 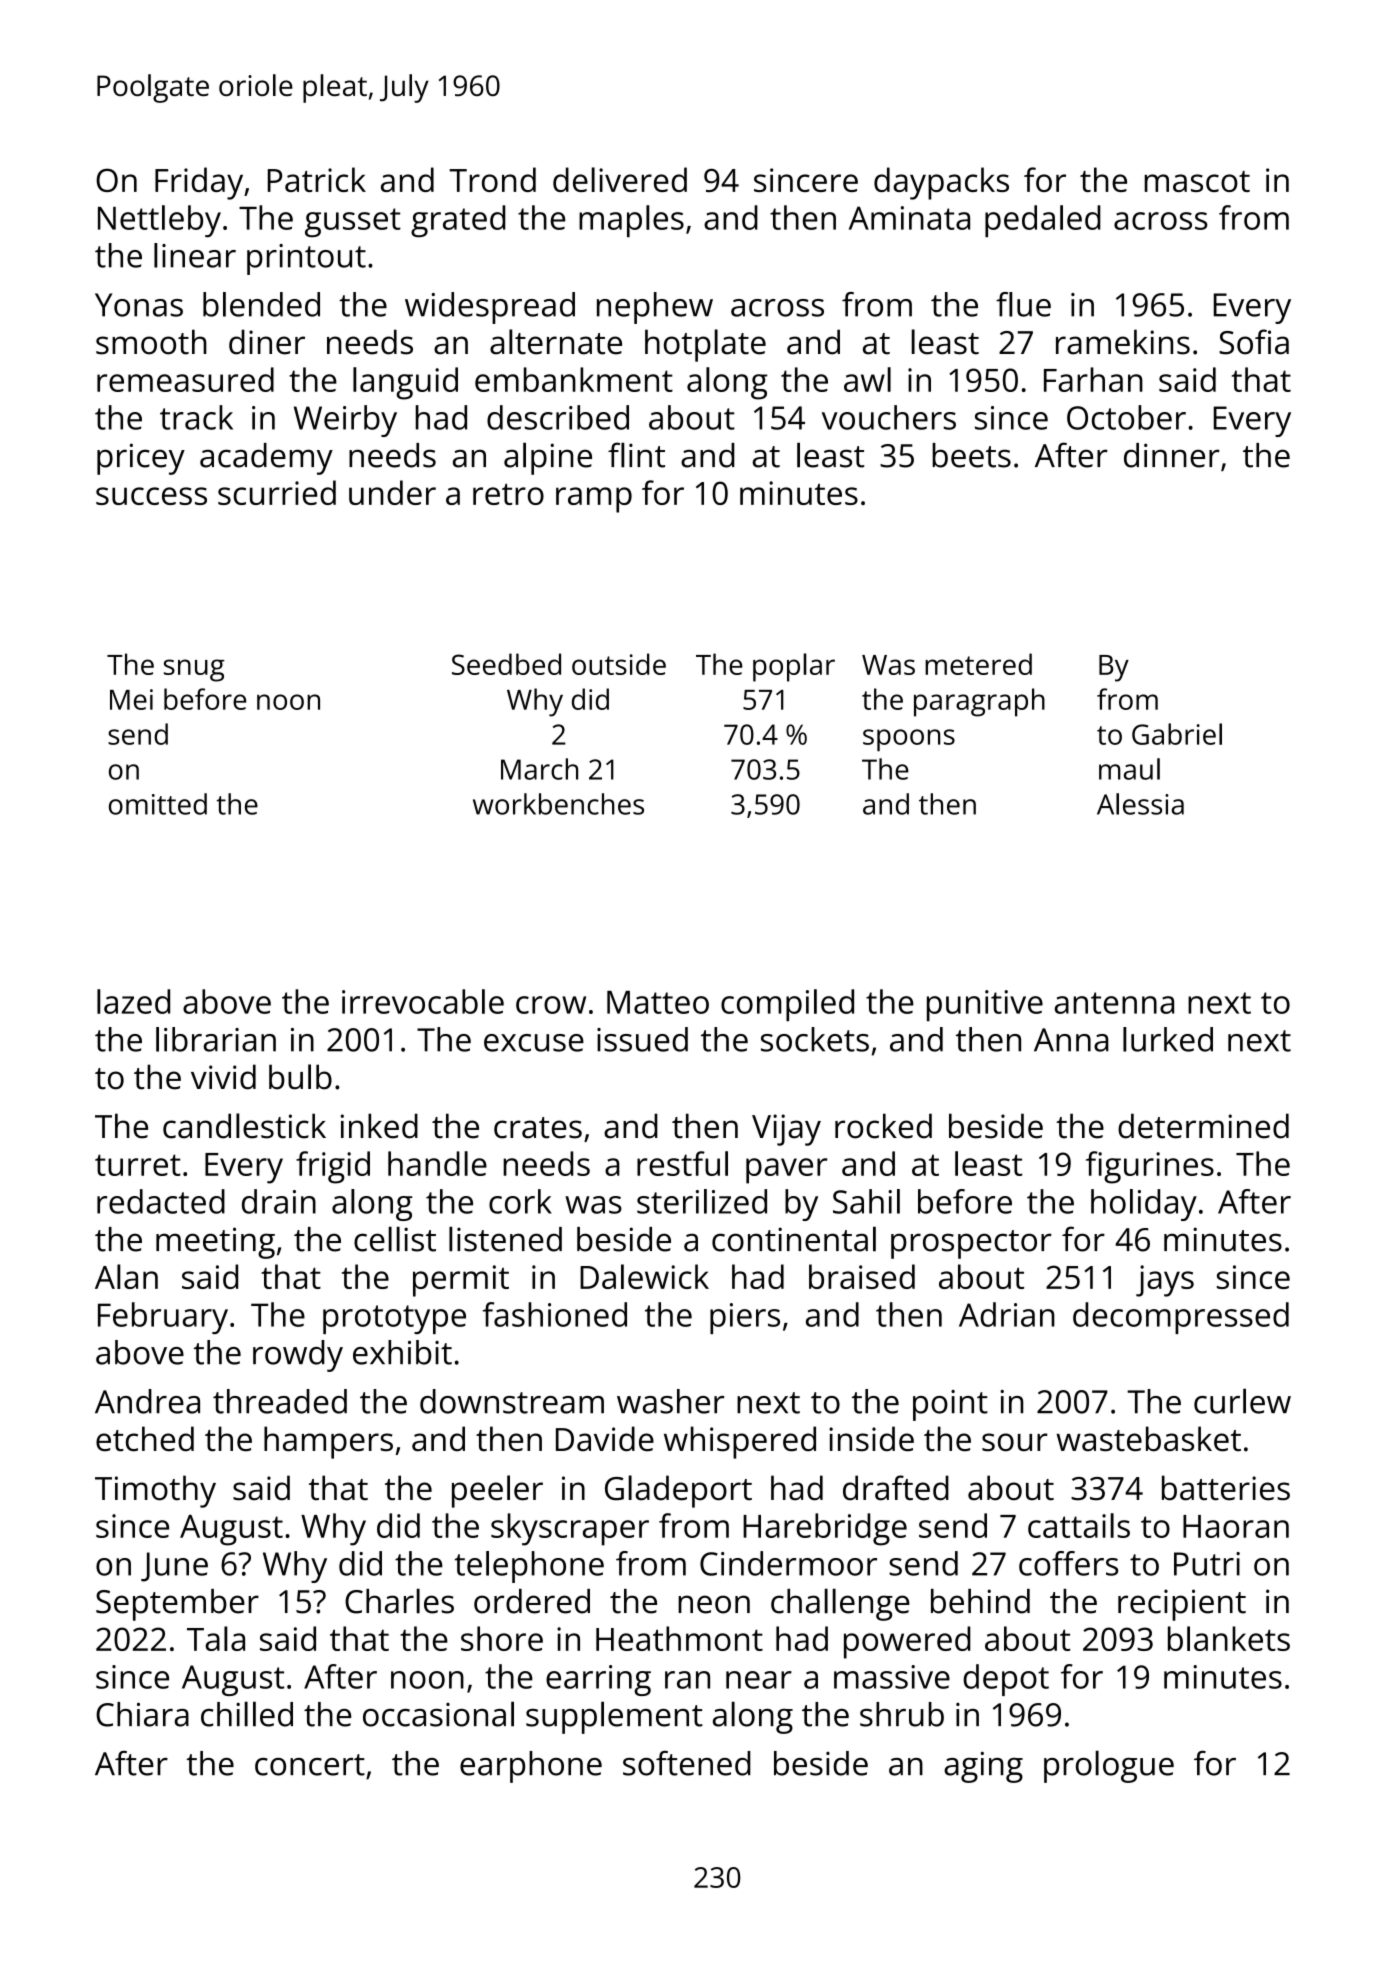 I want to click on antenna, so click(x=1114, y=1003).
